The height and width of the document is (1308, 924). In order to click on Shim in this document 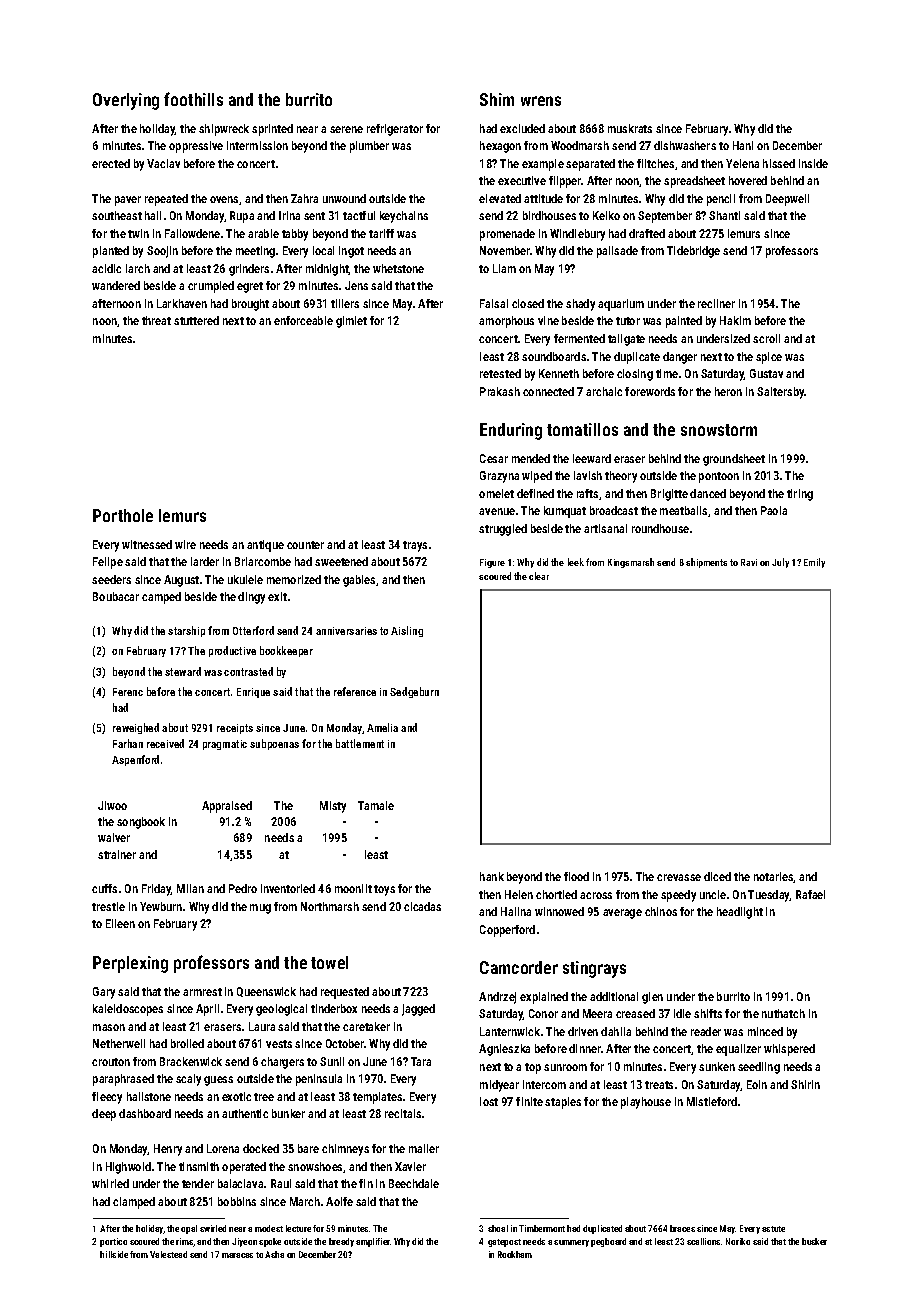, I will do `click(497, 99)`.
